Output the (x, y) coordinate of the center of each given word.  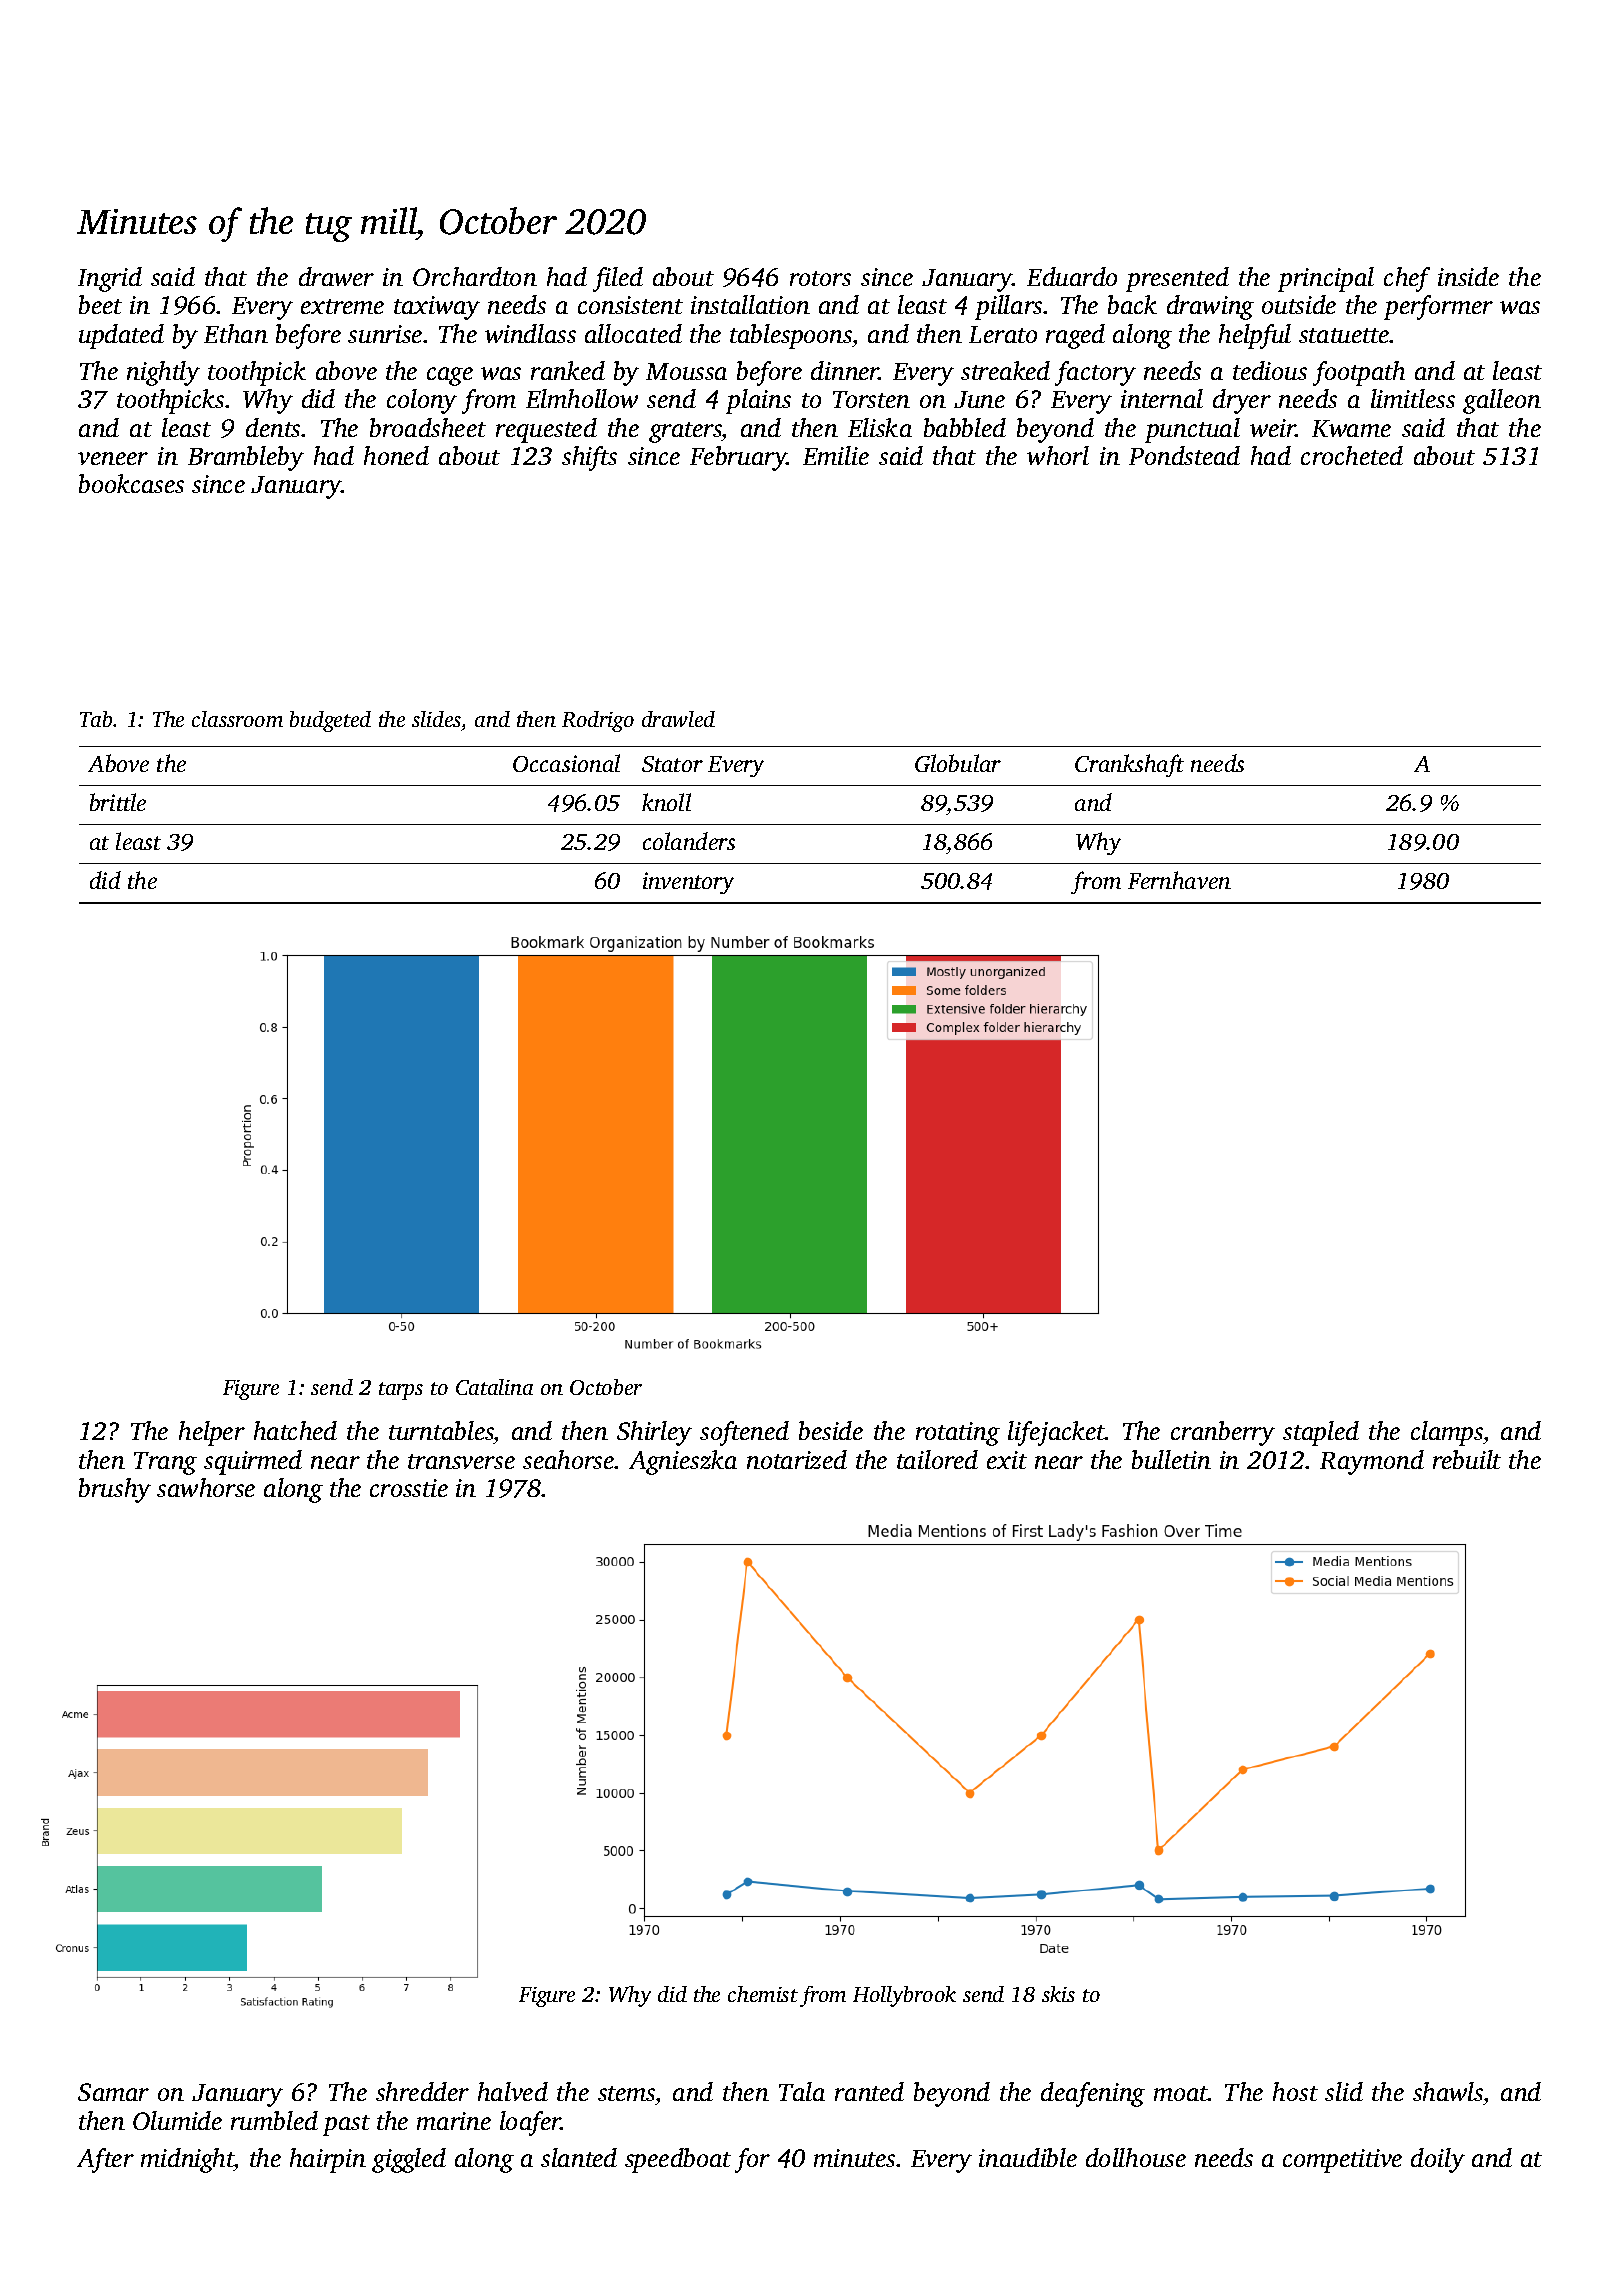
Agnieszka (683, 1462)
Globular (958, 763)
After (105, 2160)
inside (1468, 276)
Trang (165, 1463)
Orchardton (475, 276)
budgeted (330, 721)
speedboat (678, 2160)
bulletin (1171, 1459)
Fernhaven (1179, 880)
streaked (1005, 370)
